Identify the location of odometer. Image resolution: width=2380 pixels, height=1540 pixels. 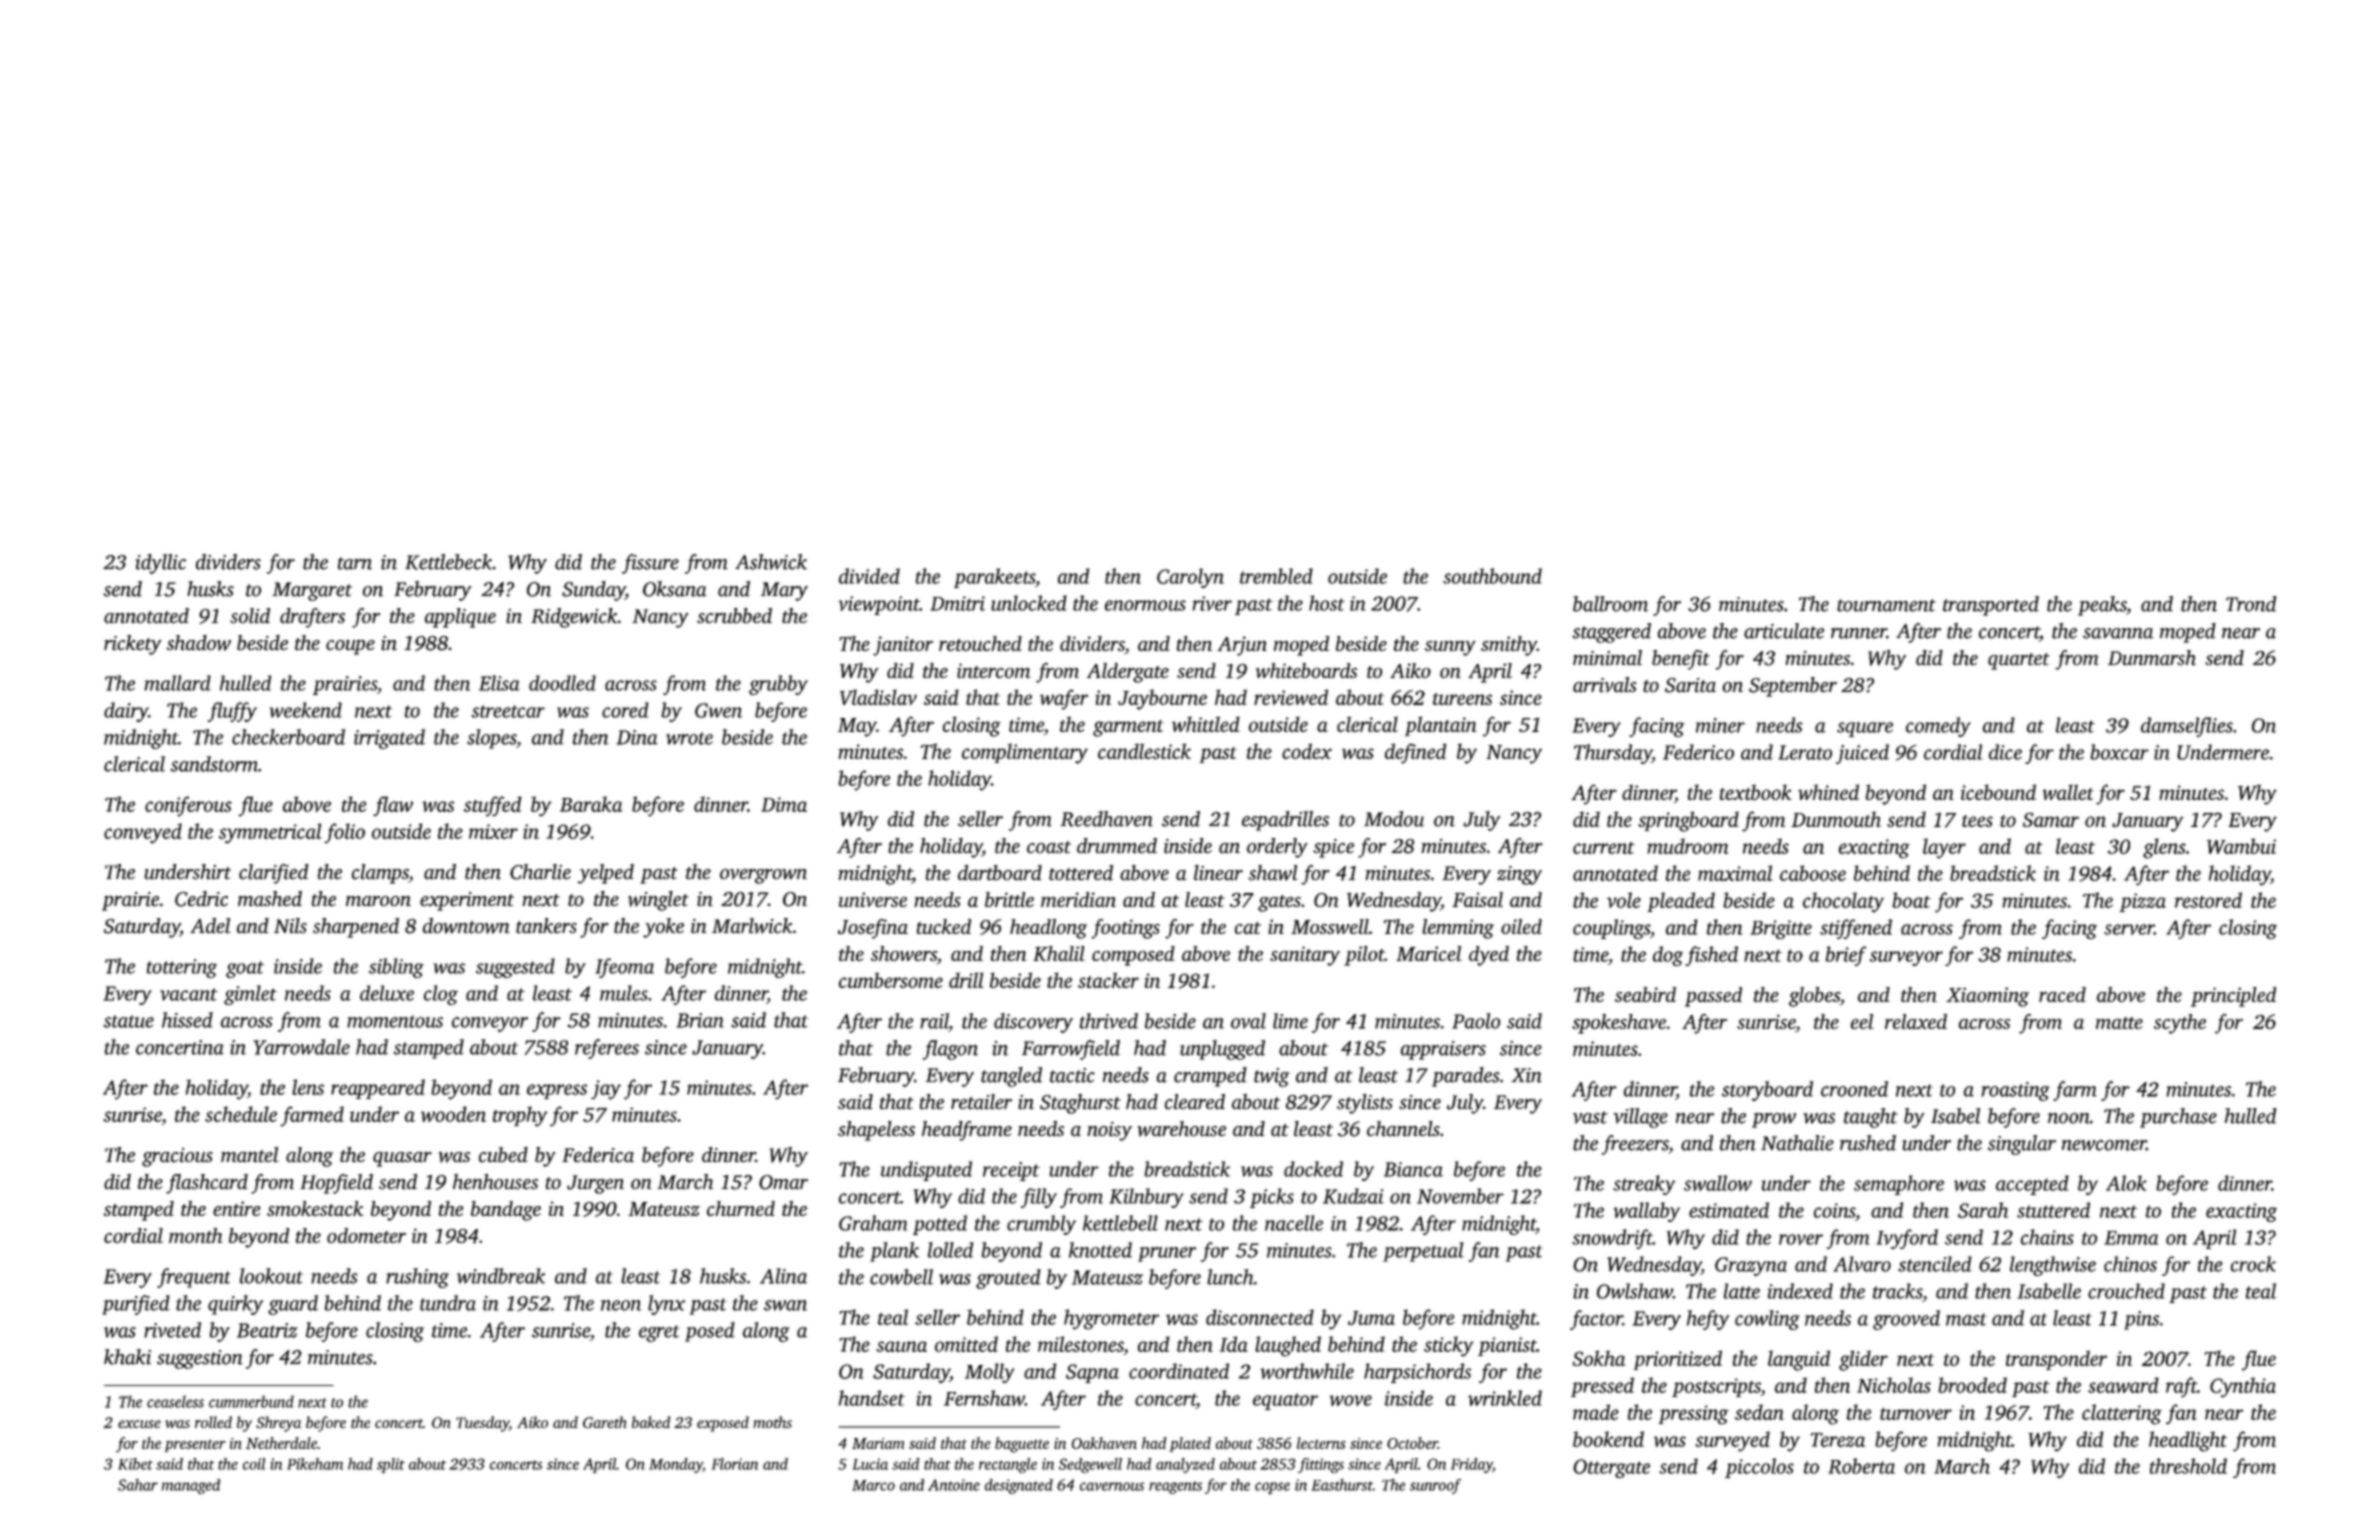
(366, 1235).
